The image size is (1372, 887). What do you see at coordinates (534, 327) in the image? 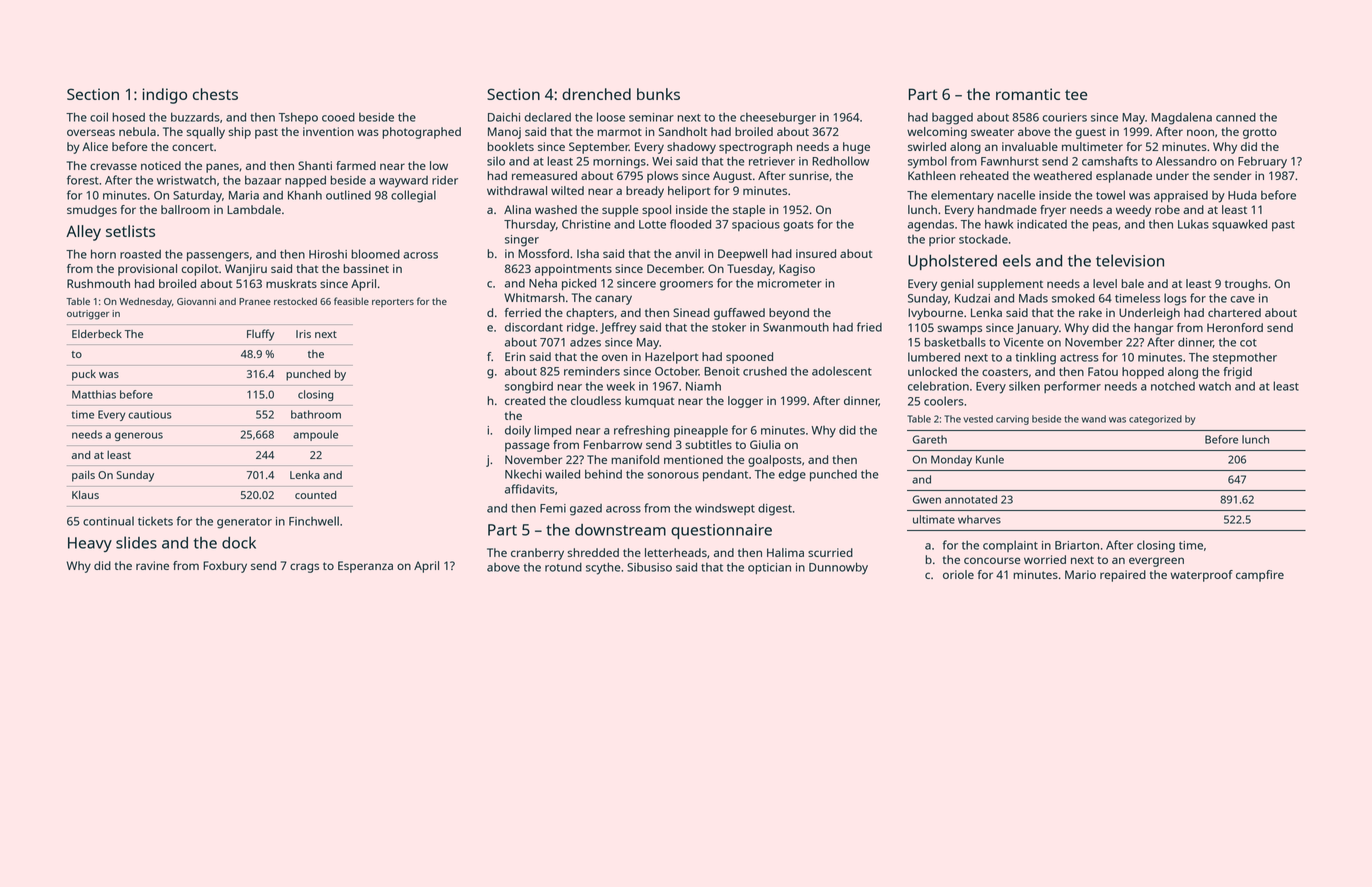
I see `discordant` at bounding box center [534, 327].
